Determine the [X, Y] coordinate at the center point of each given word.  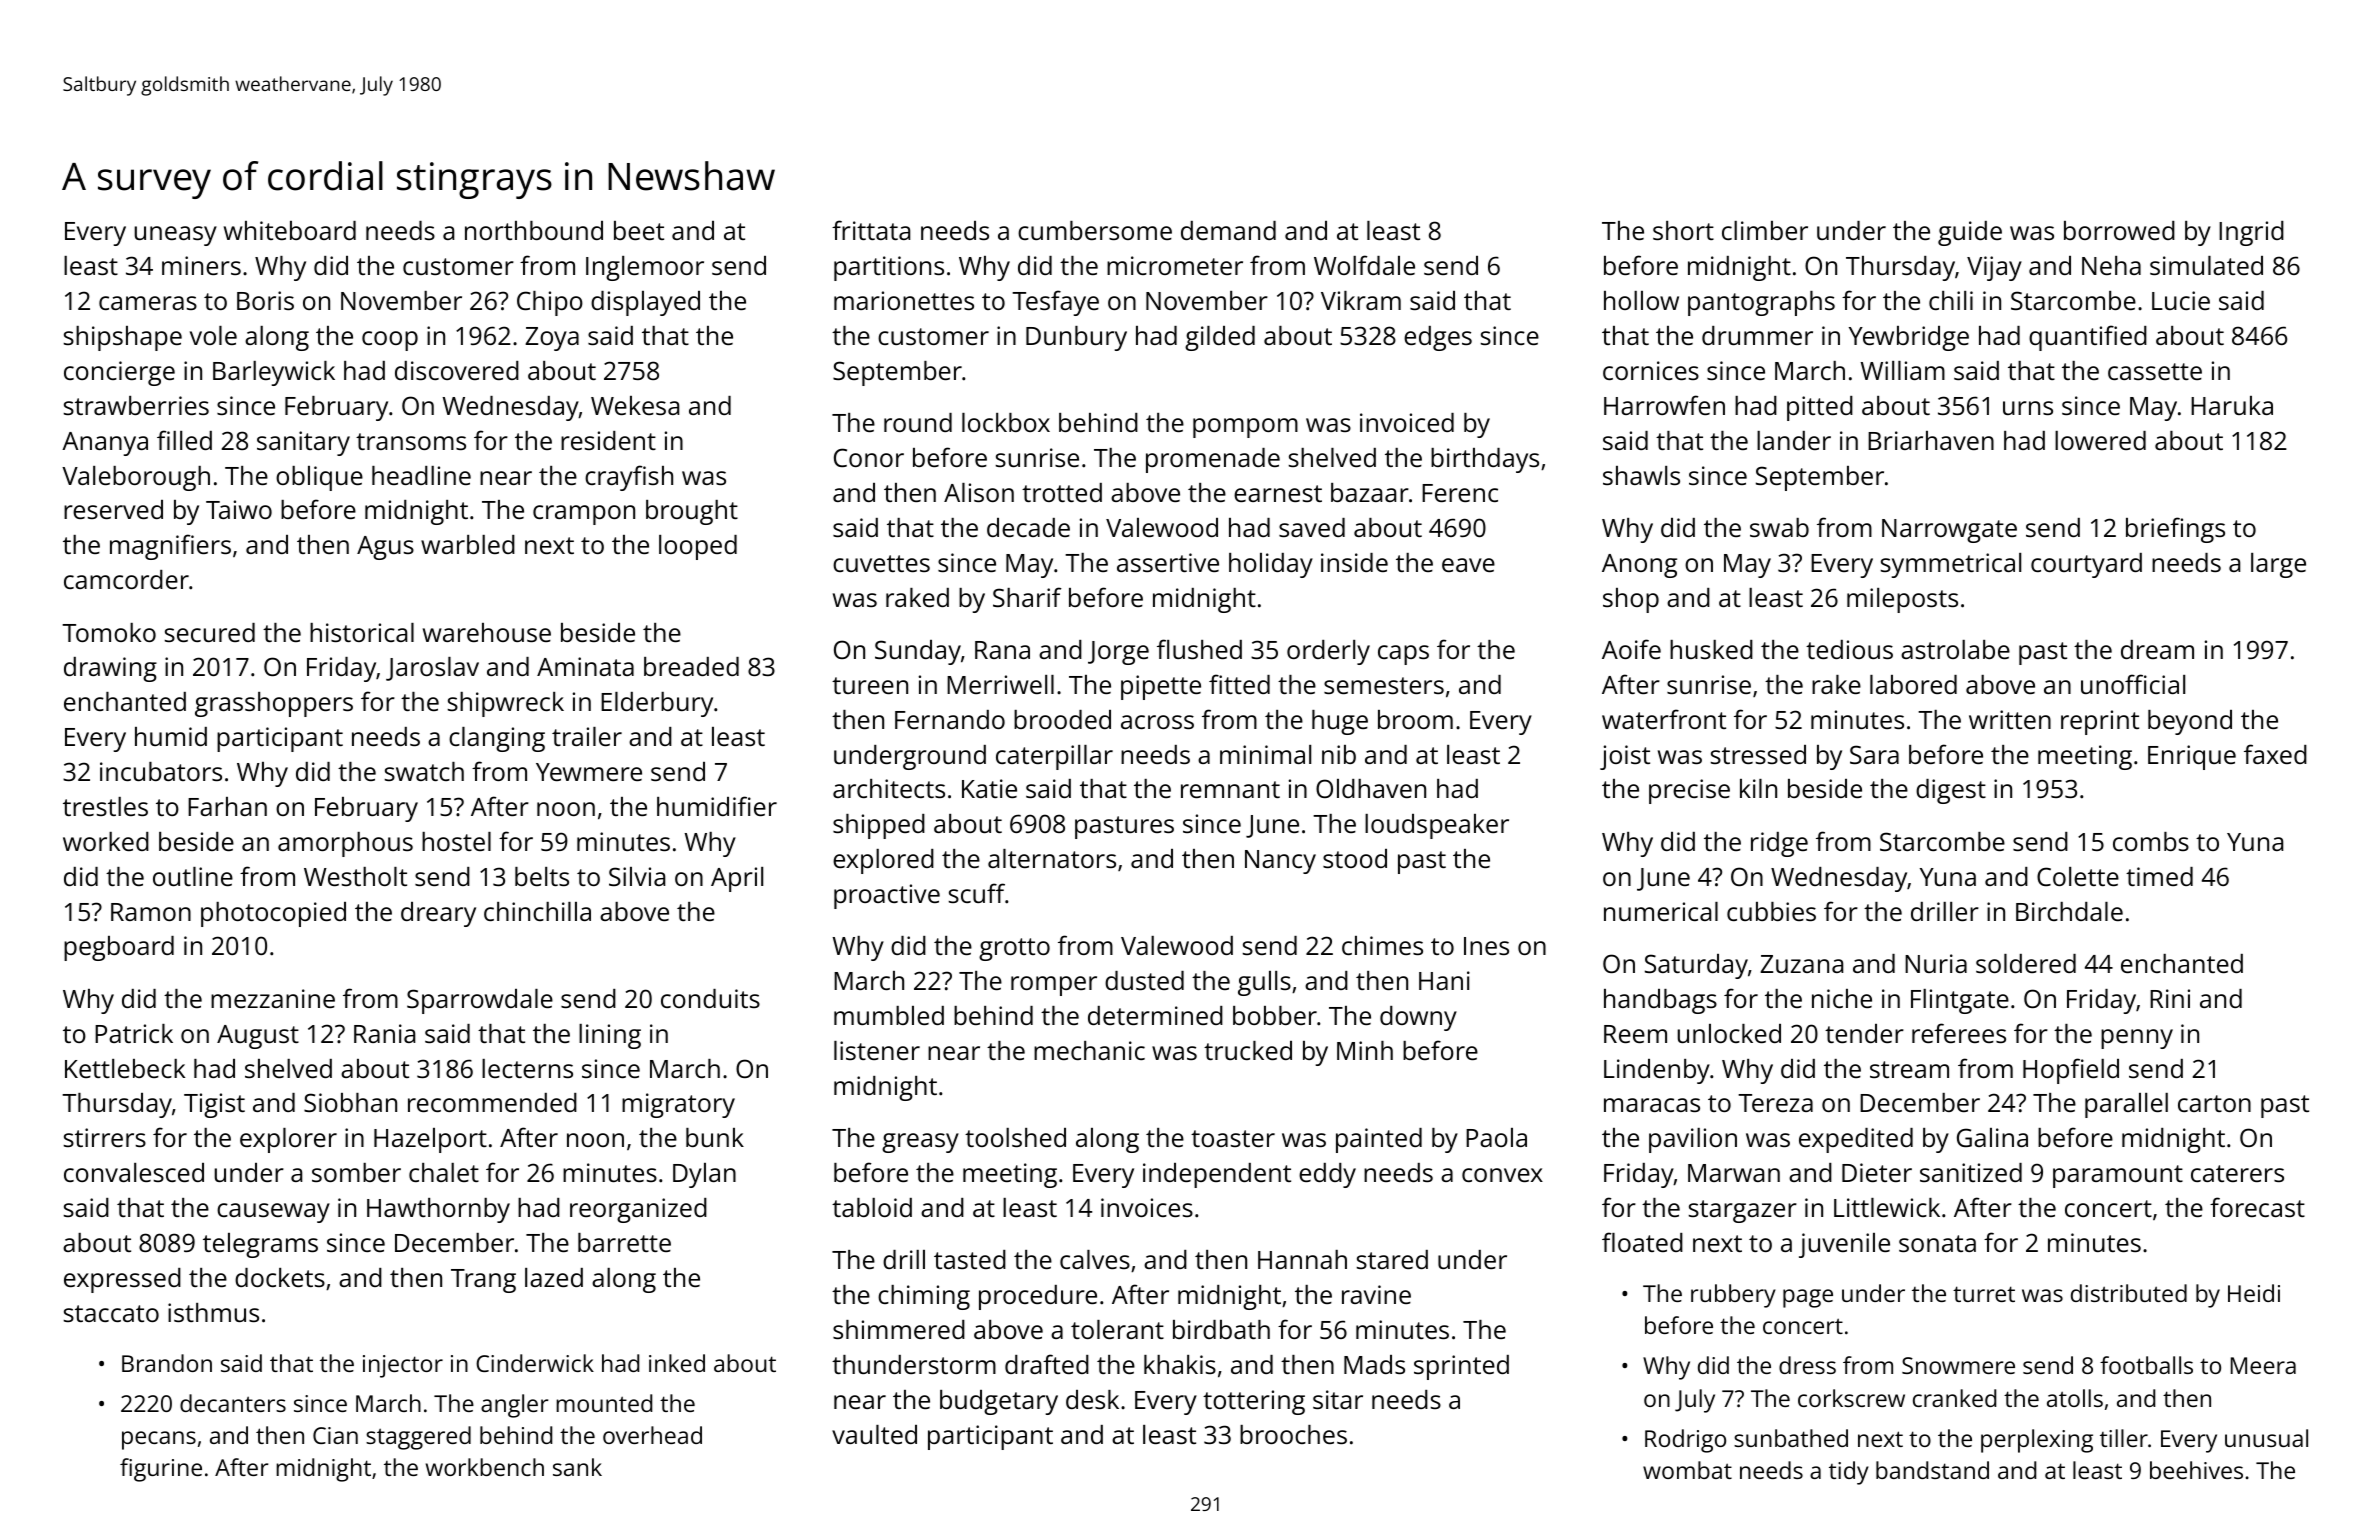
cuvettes [881, 563]
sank [577, 1467]
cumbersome [1095, 230]
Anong [1639, 566]
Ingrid [2251, 233]
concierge [119, 373]
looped [698, 547]
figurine [161, 1470]
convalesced [134, 1172]
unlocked [1729, 1033]
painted [1379, 1140]
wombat [1687, 1470]
